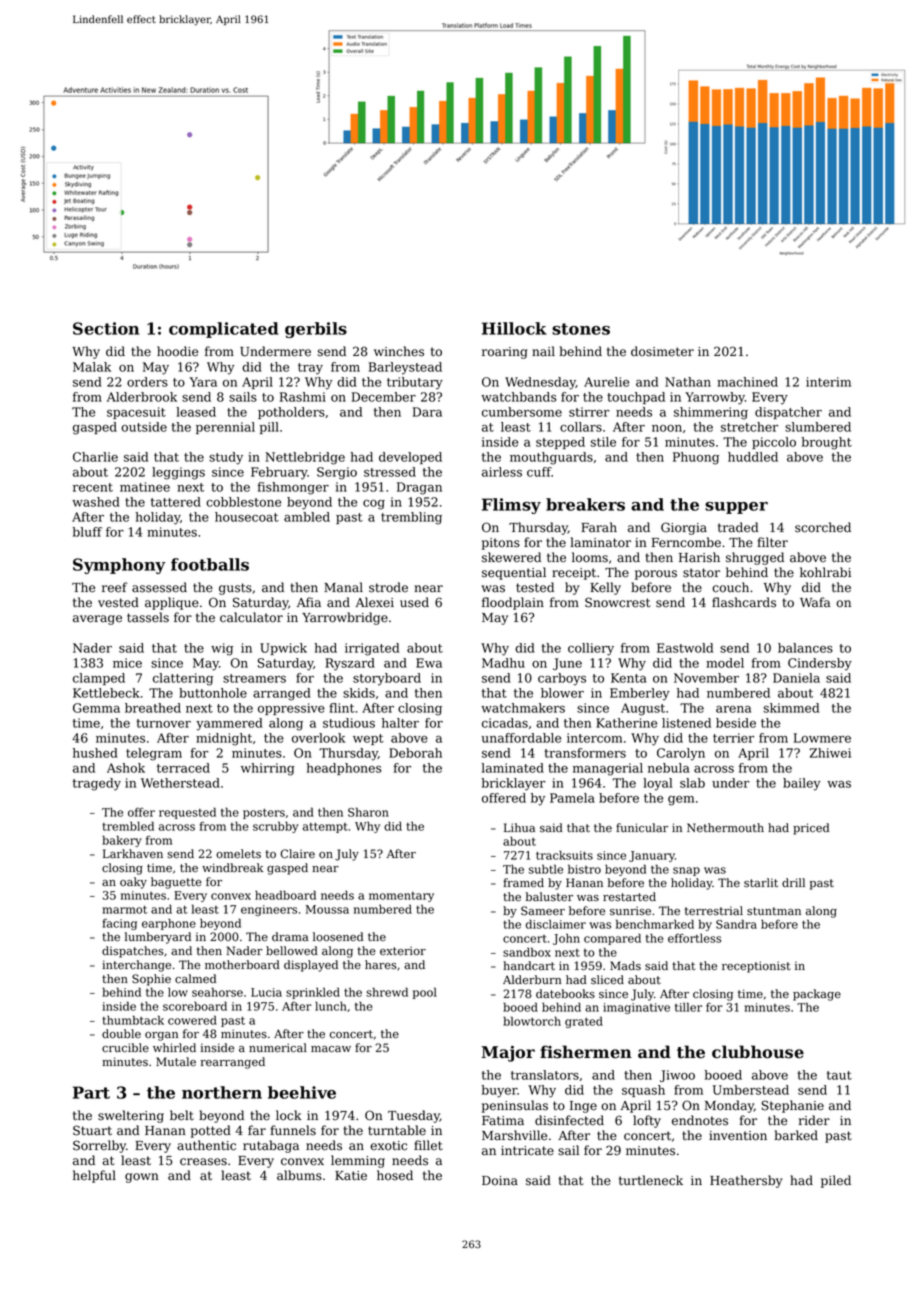  Describe the element at coordinates (229, 724) in the screenshot. I see `yammered` at that location.
